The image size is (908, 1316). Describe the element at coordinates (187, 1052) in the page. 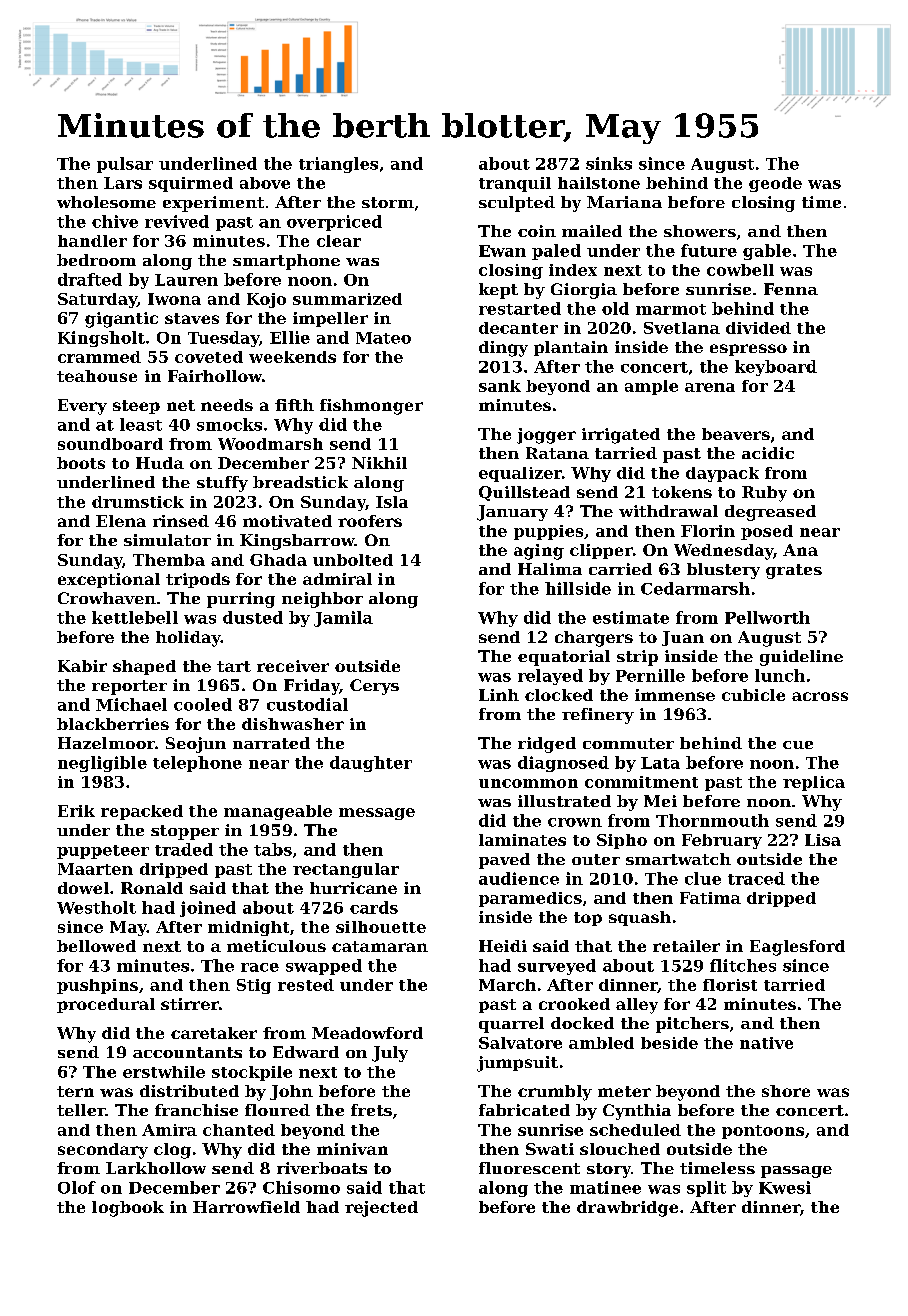

I see `accountants` at that location.
